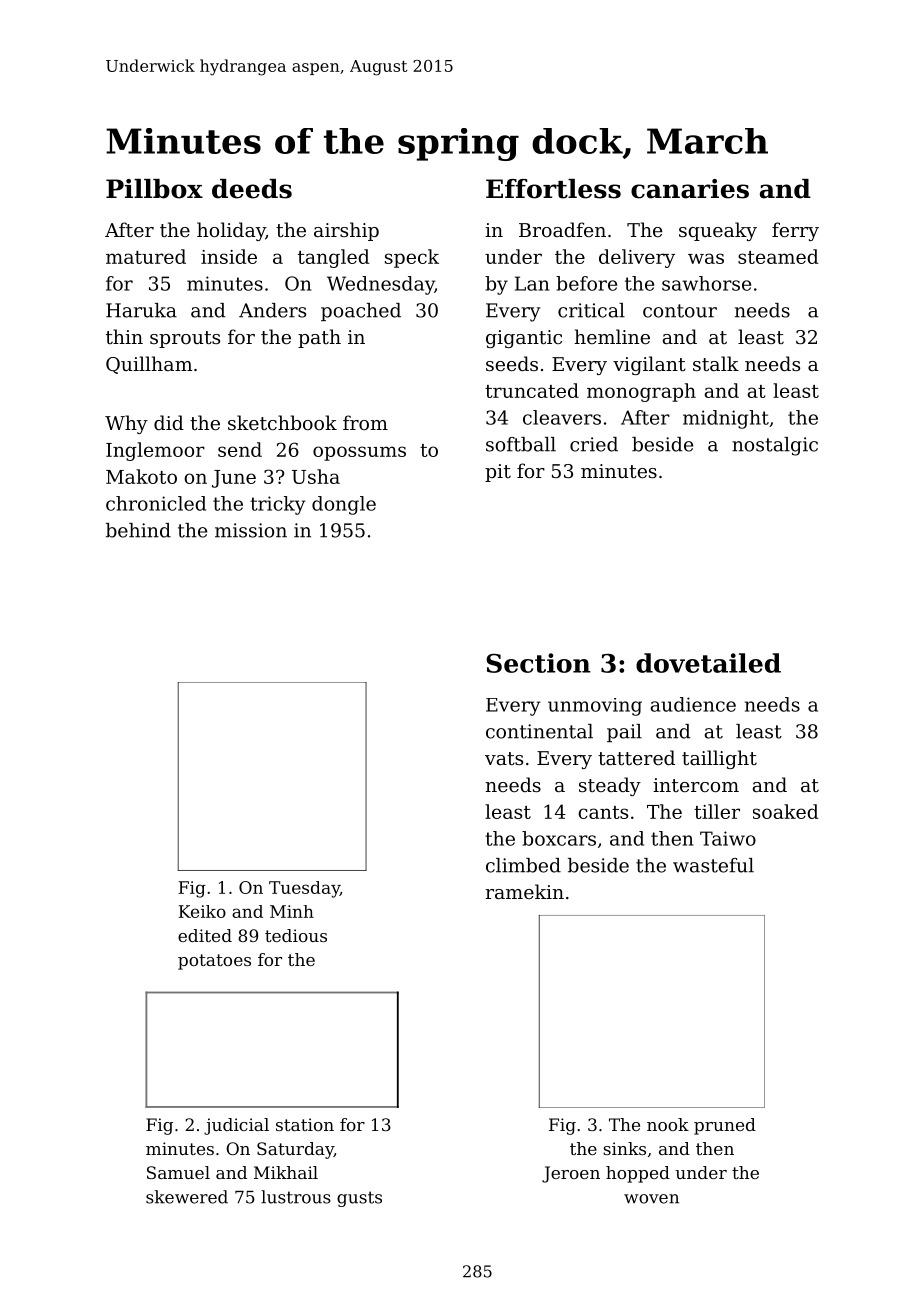 This screenshot has width=924, height=1314. I want to click on skewered, so click(187, 1197).
